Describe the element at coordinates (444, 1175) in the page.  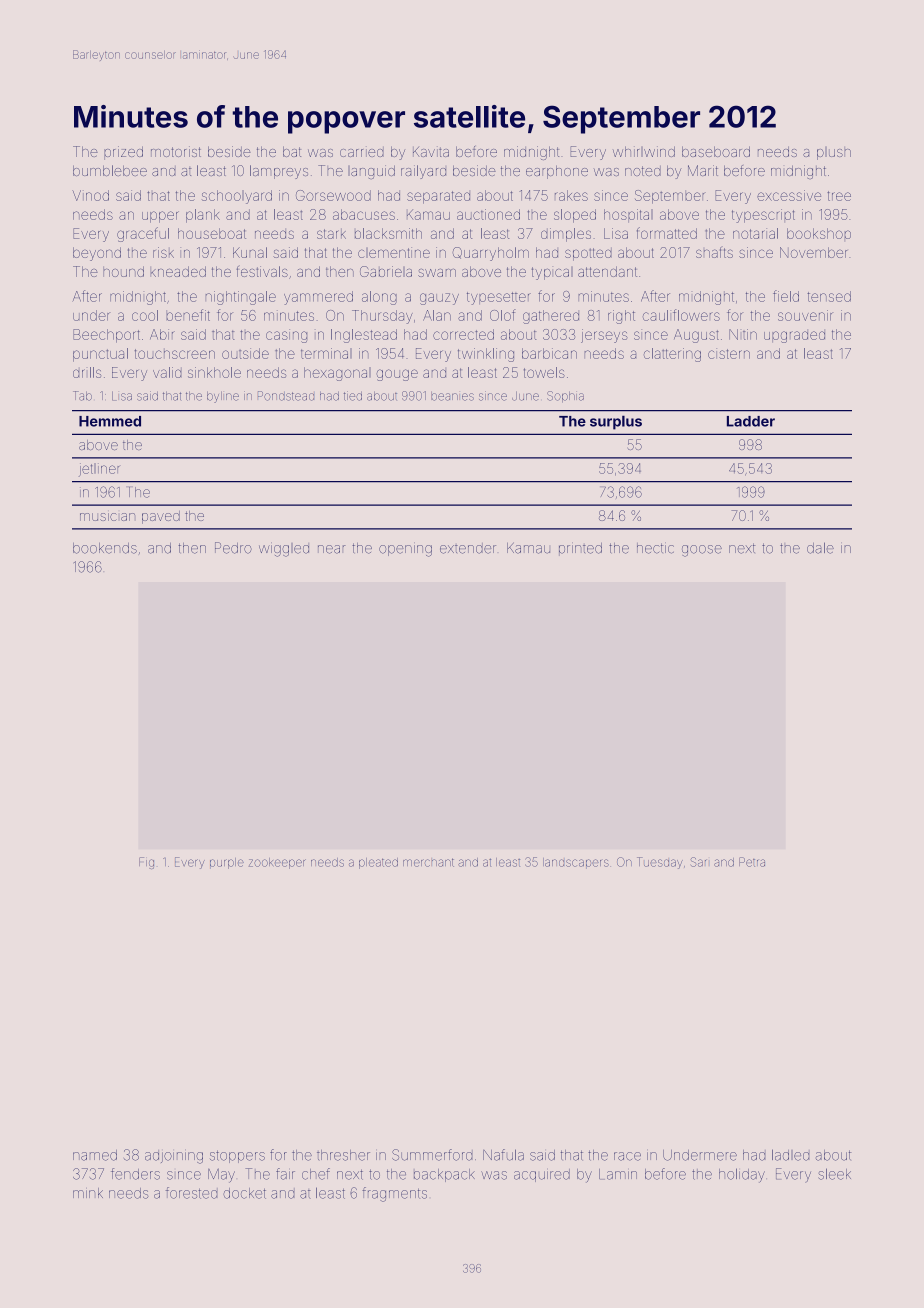
I see `backpack` at that location.
